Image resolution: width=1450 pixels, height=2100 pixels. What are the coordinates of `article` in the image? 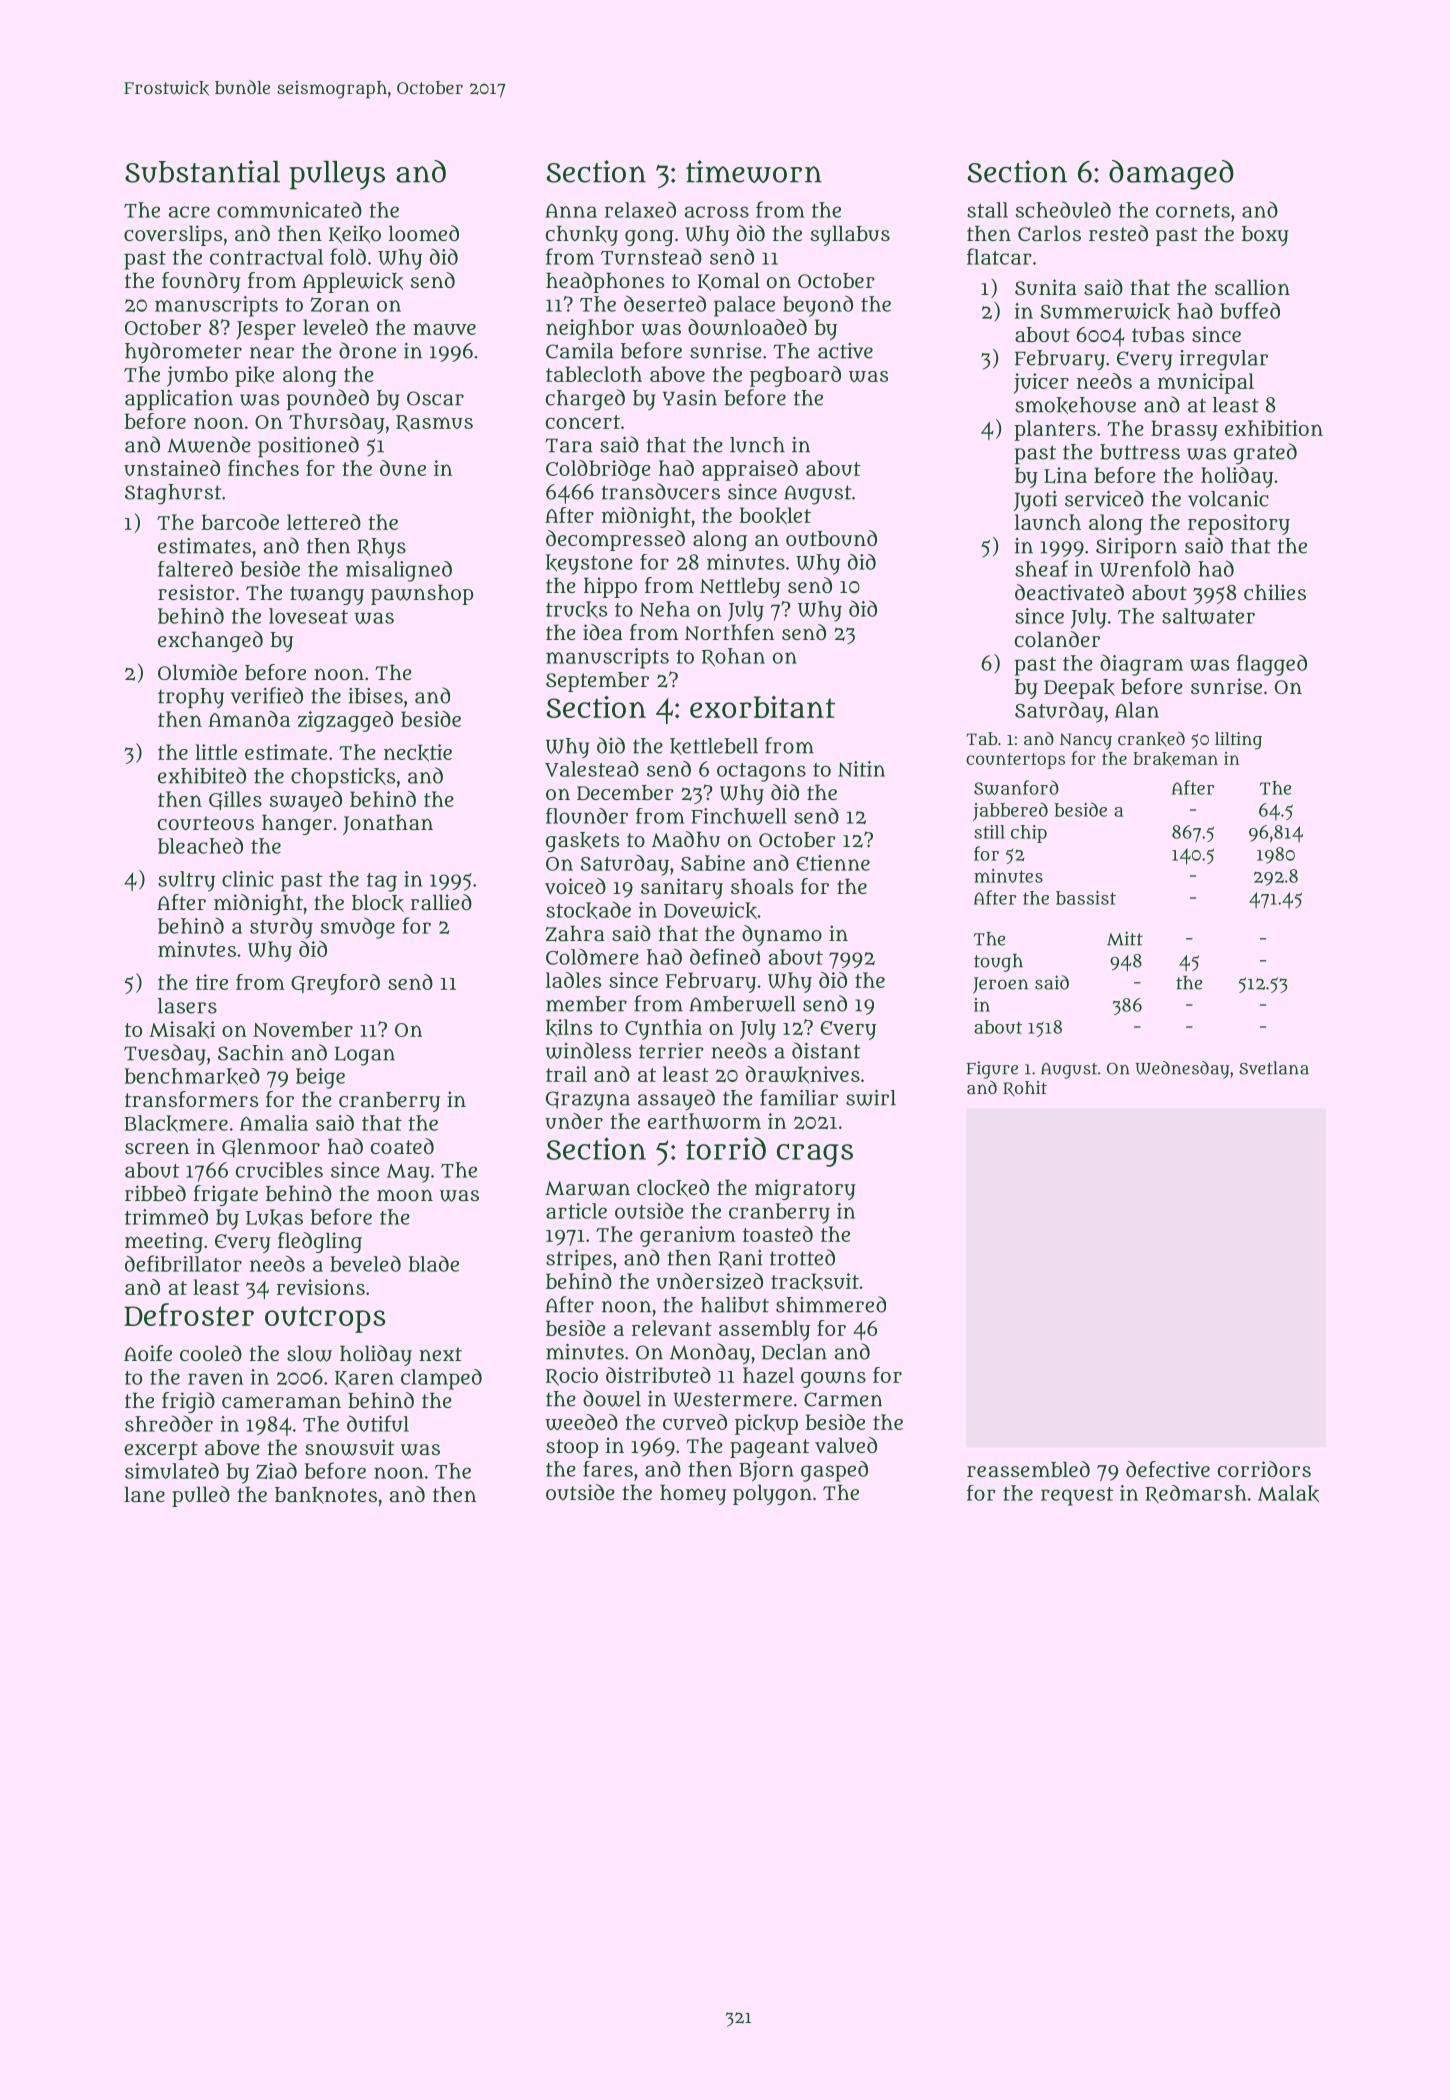 It's located at (576, 1211).
